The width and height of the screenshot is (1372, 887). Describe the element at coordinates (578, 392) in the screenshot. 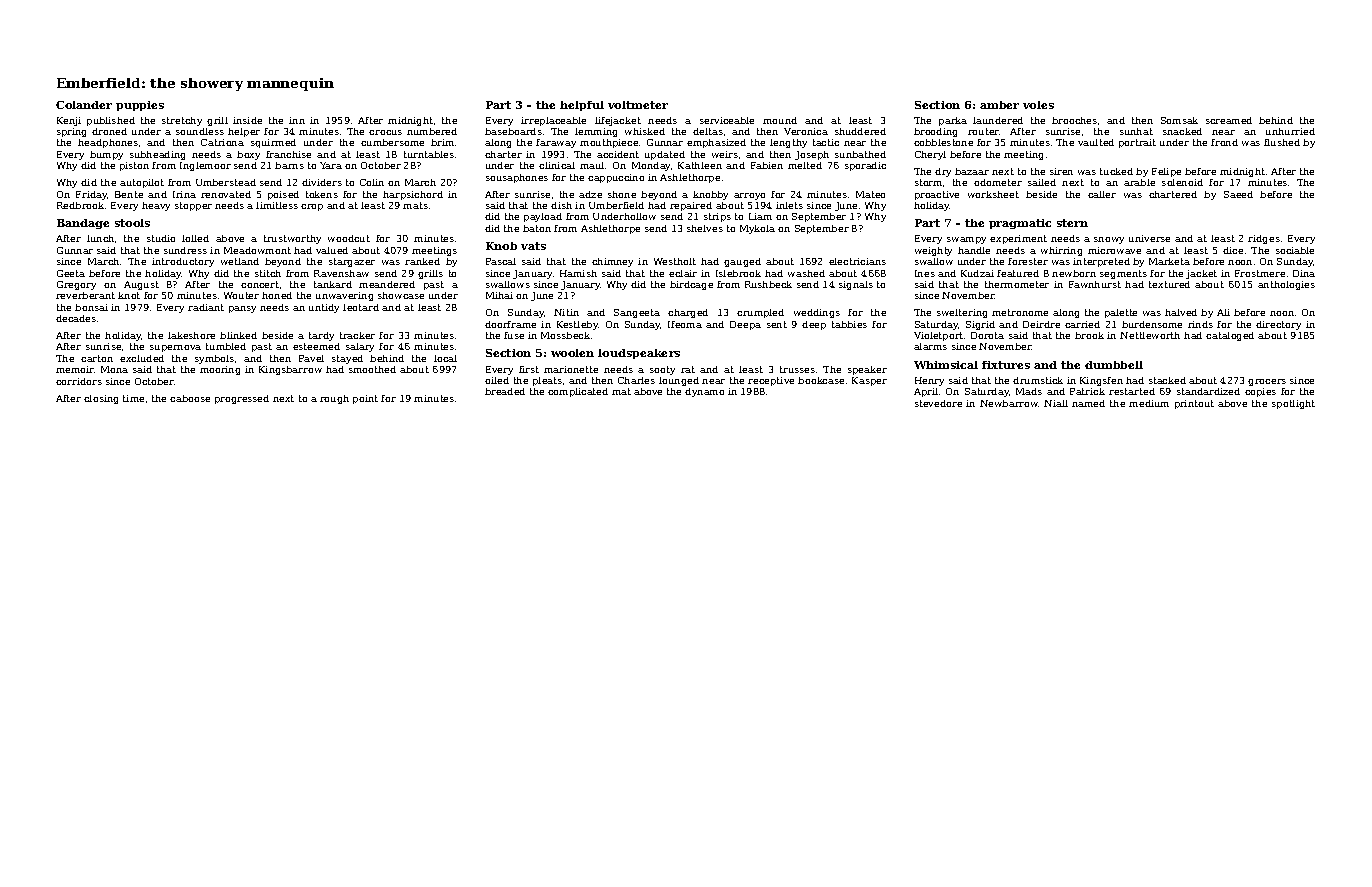

I see `complicated` at that location.
